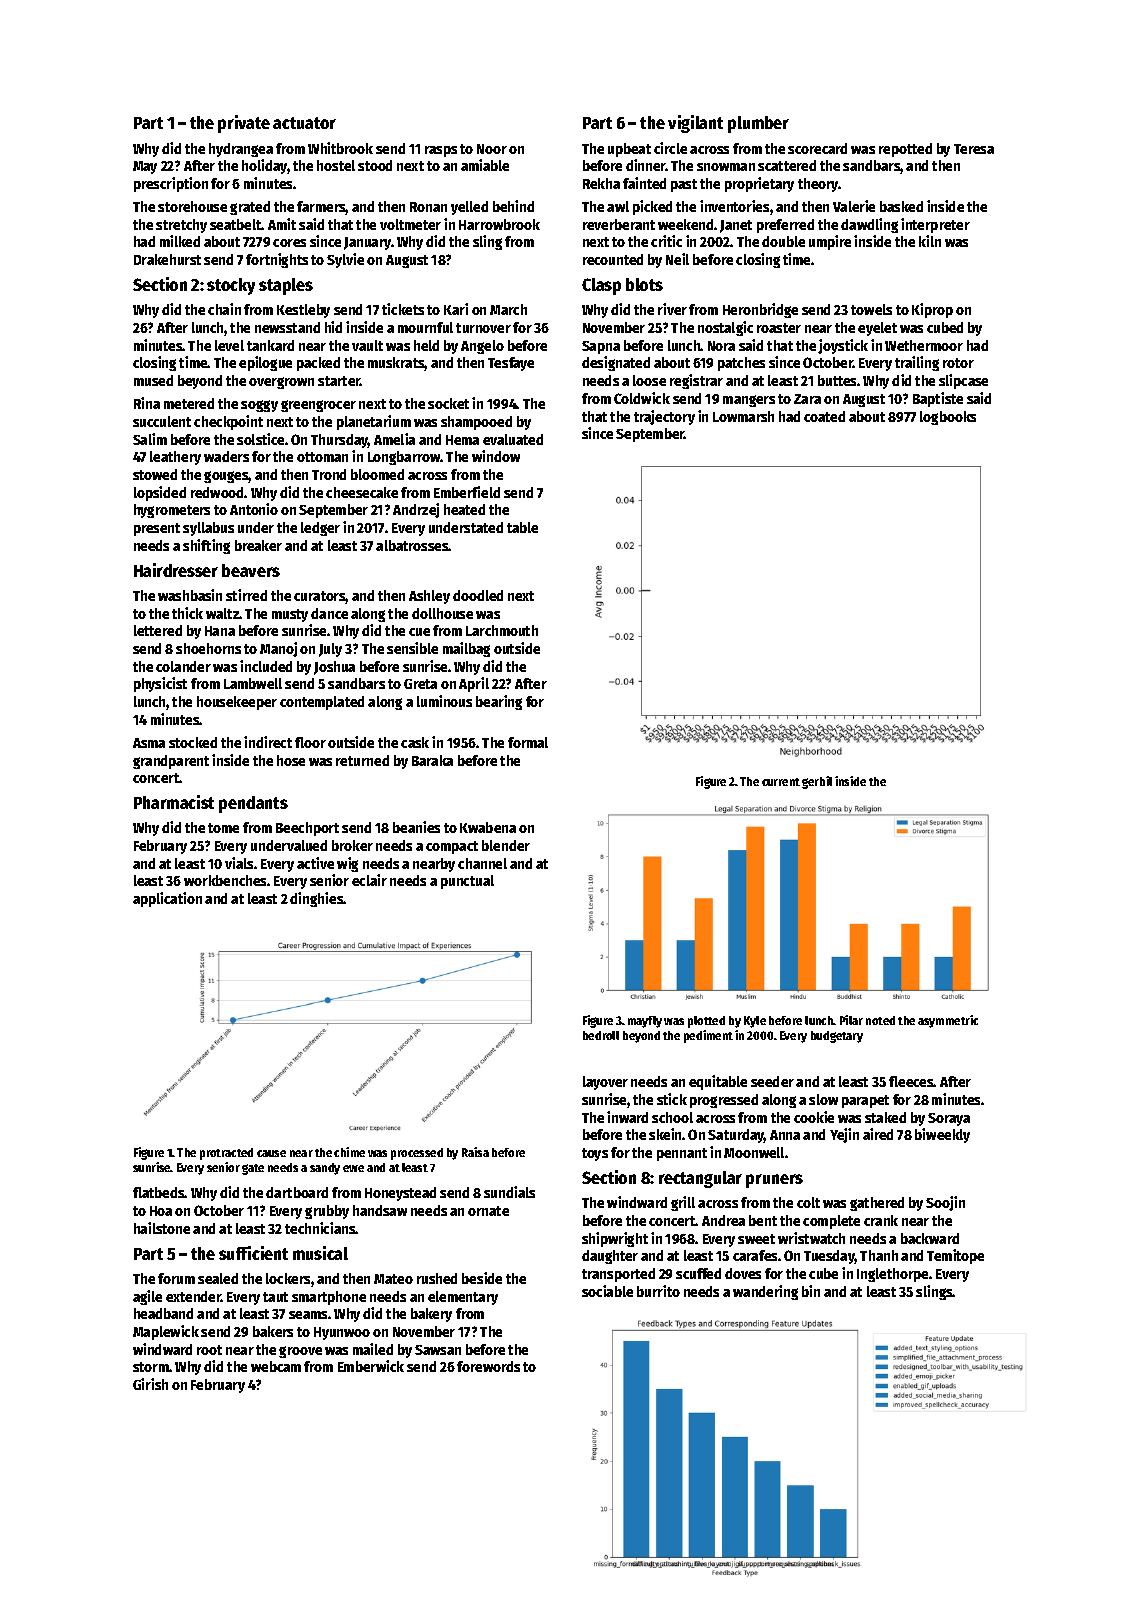  I want to click on private, so click(244, 124).
